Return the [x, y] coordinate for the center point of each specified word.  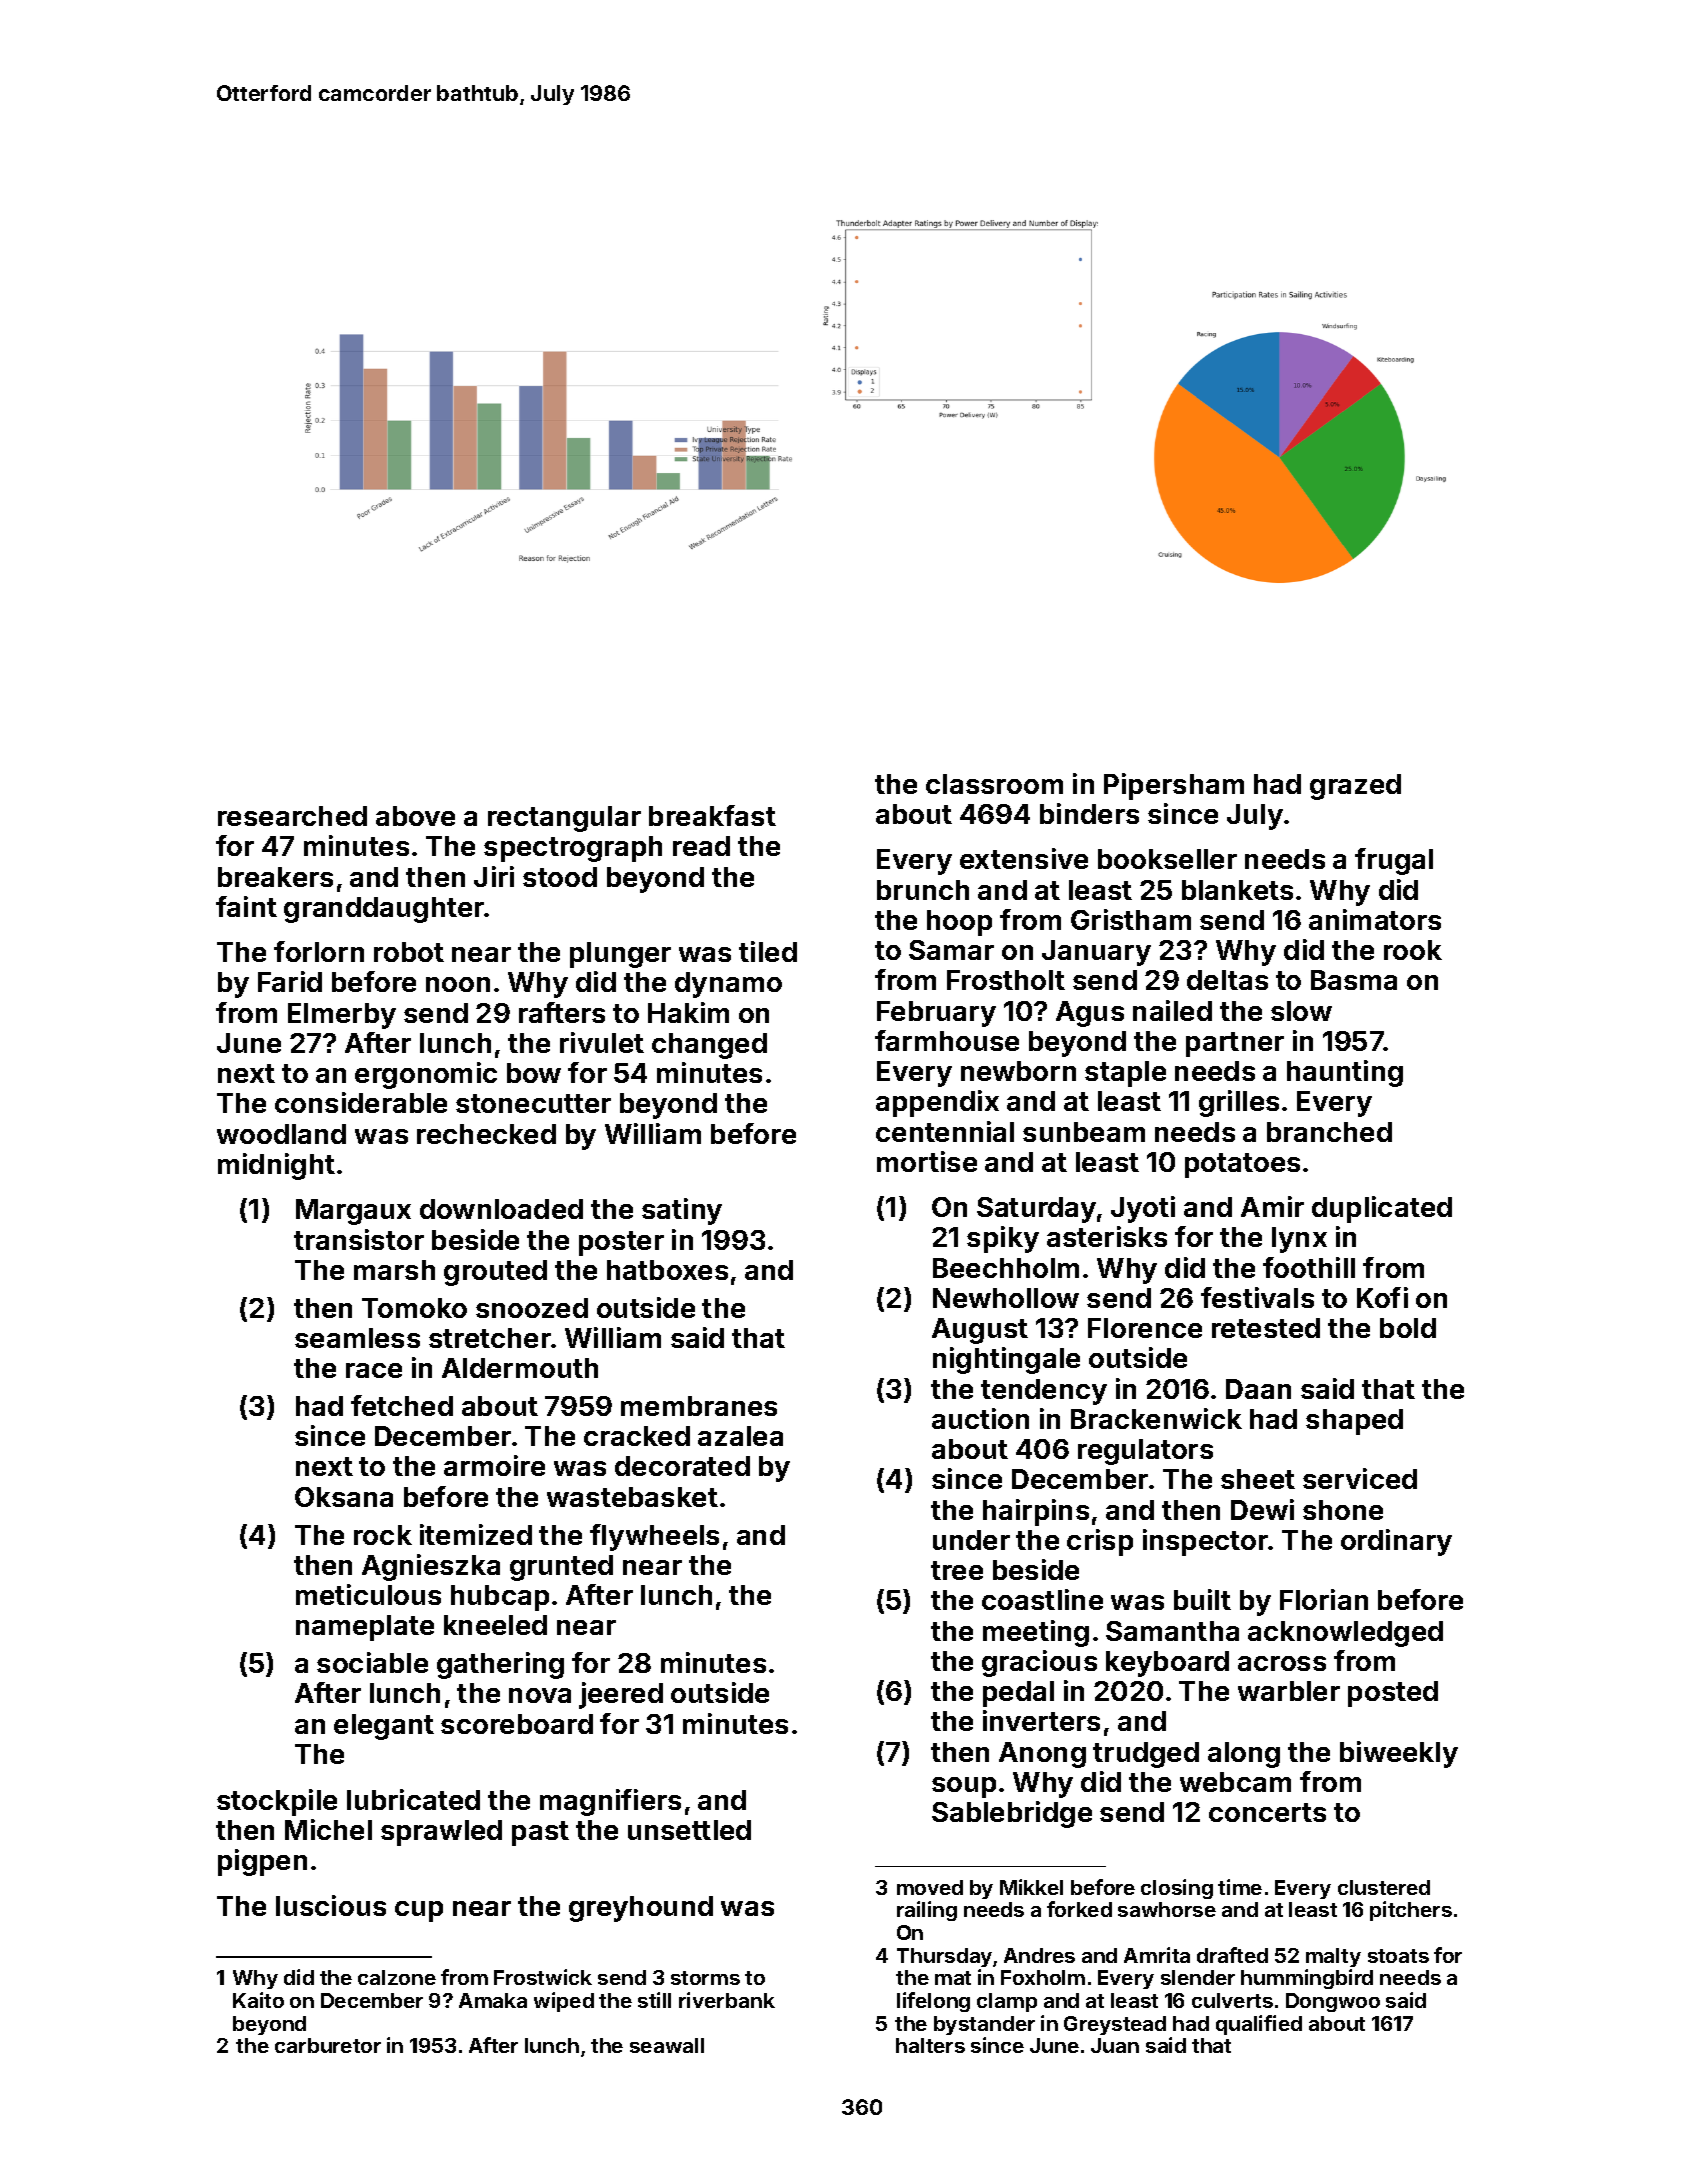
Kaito [258, 2000]
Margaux [353, 1212]
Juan [1115, 2045]
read [701, 846]
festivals [1257, 1297]
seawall [667, 2045]
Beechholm [1006, 1268]
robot [409, 952]
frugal [1394, 861]
